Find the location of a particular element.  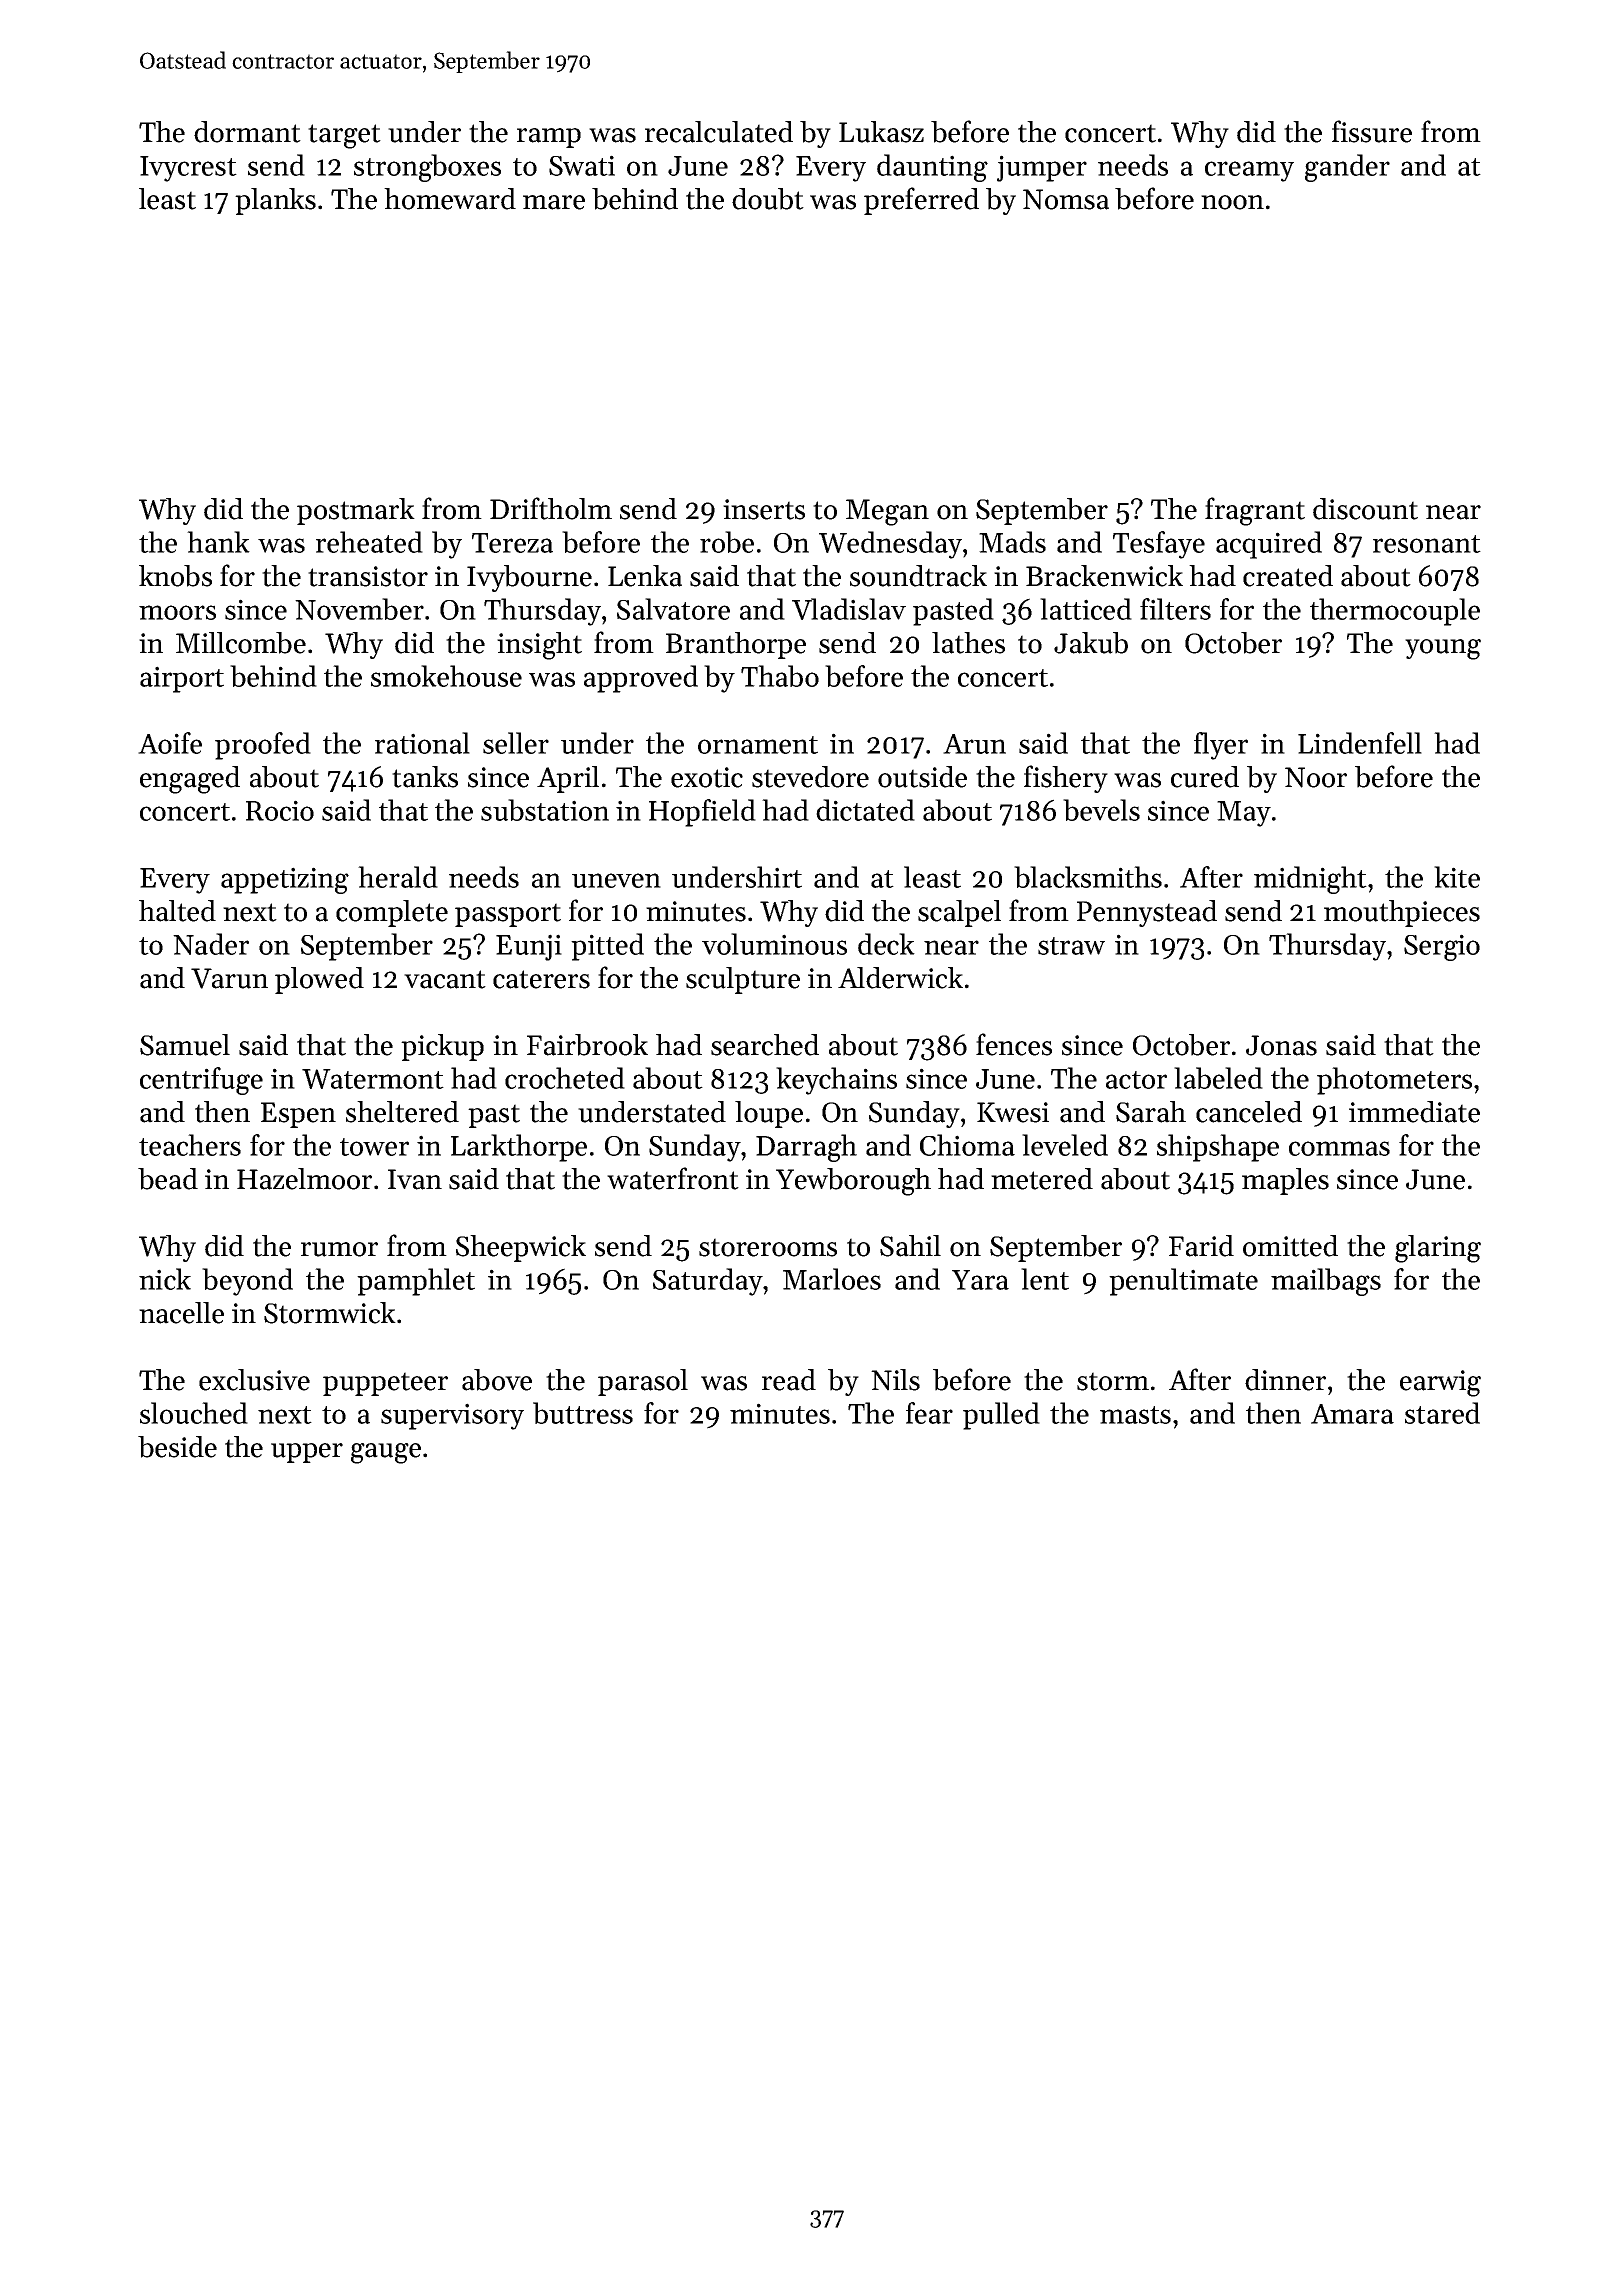

Samuel is located at coordinates (185, 1045).
